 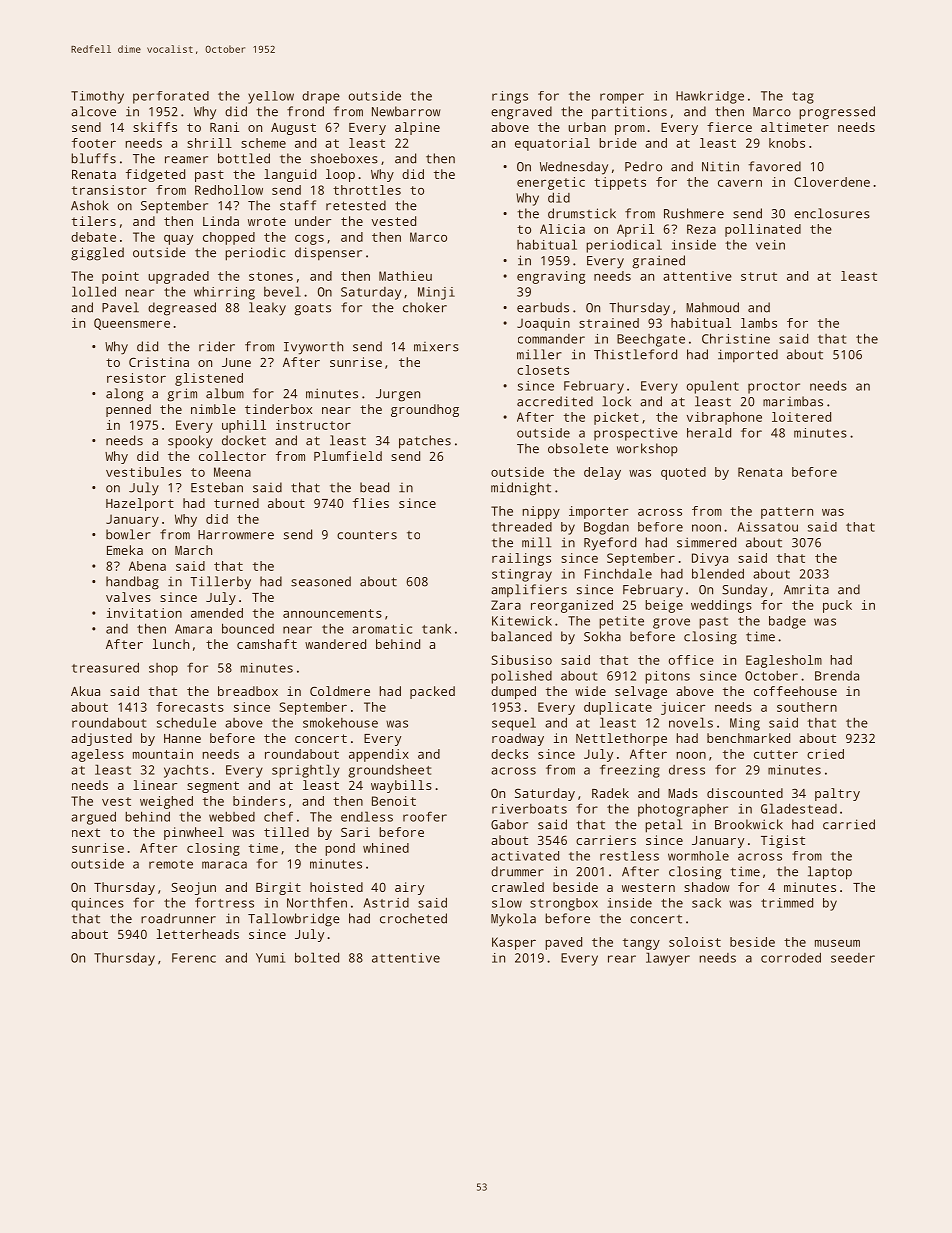 What do you see at coordinates (313, 348) in the screenshot?
I see `Ivyworth` at bounding box center [313, 348].
